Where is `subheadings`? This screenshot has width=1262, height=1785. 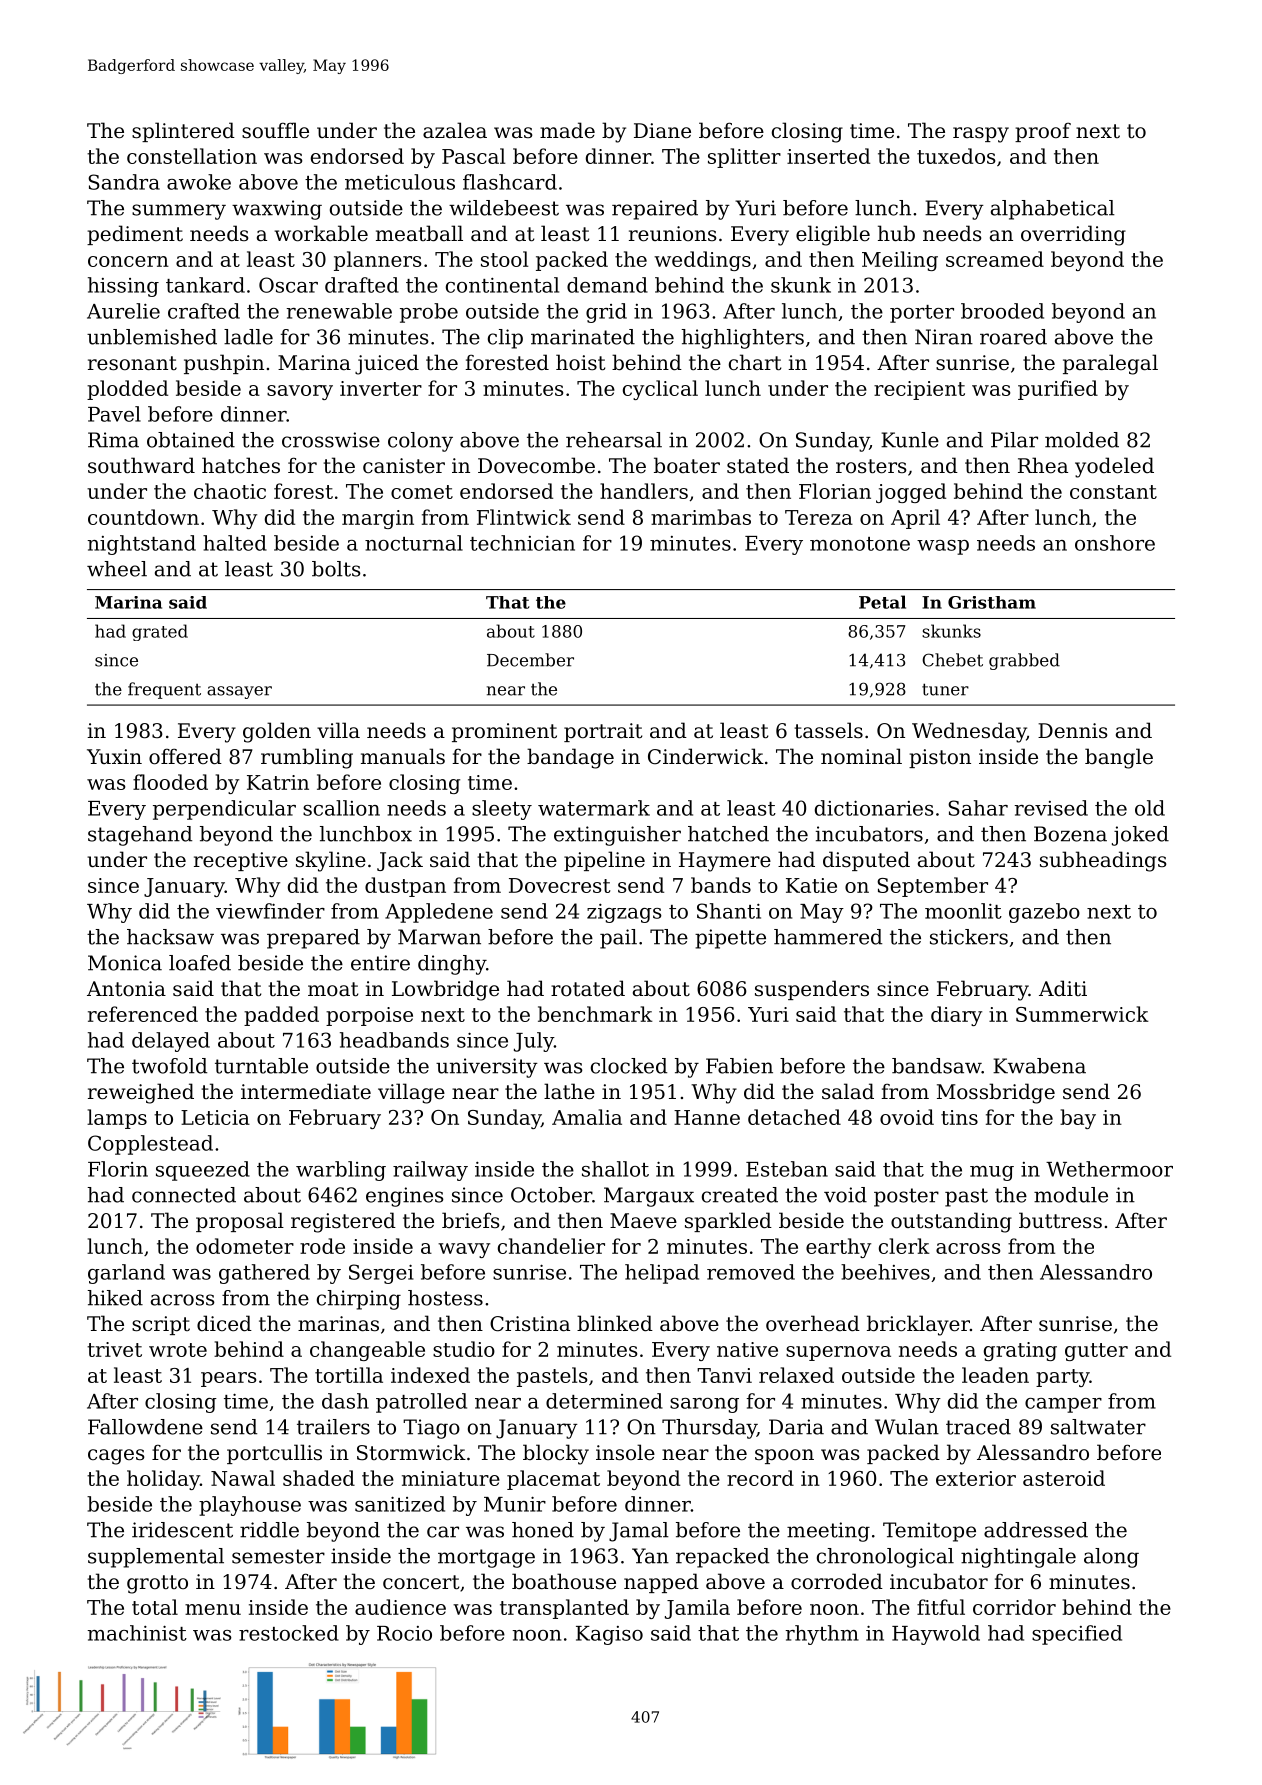
subheadings is located at coordinates (1103, 861).
